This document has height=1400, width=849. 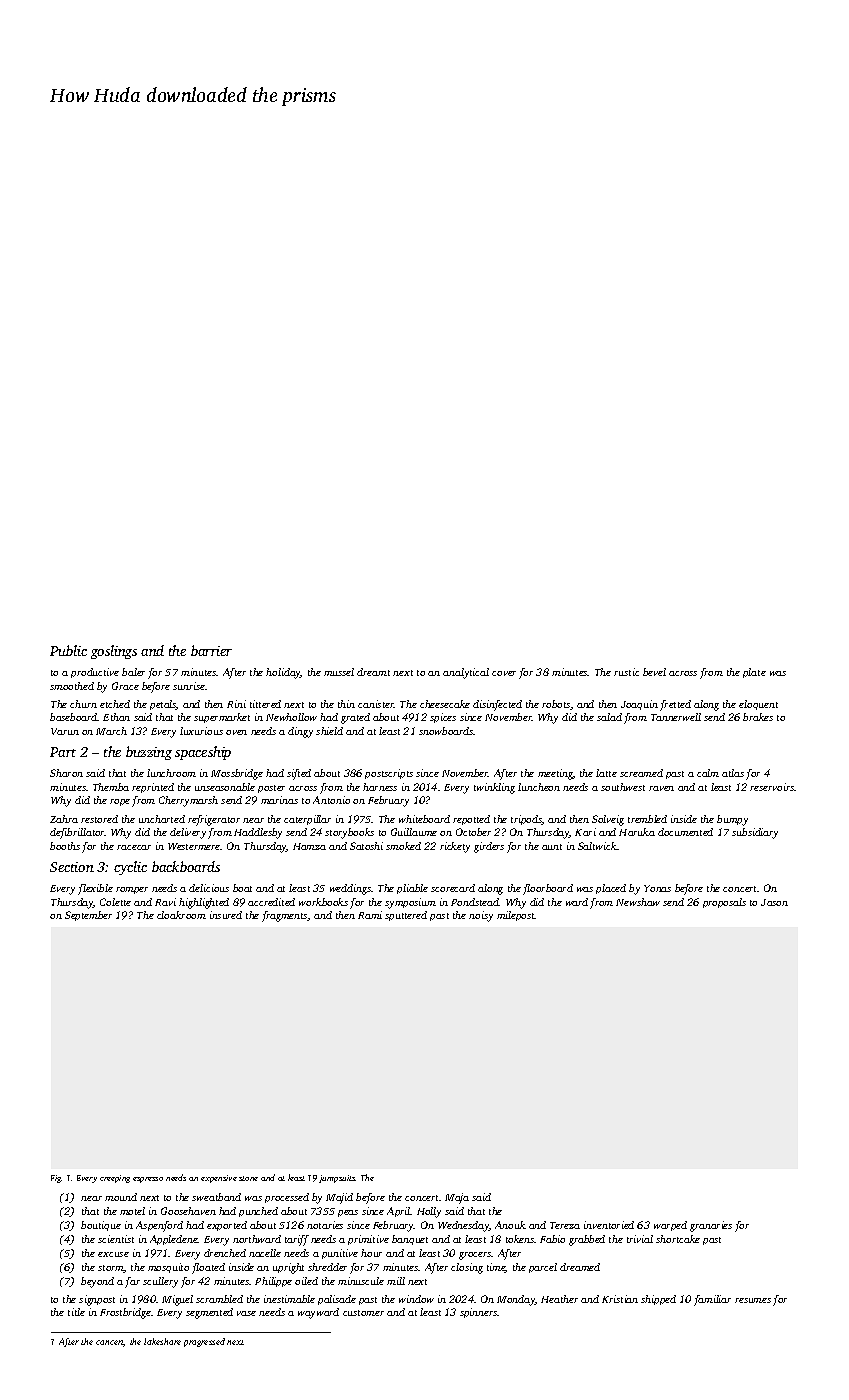 What do you see at coordinates (97, 1282) in the document?
I see `beyond` at bounding box center [97, 1282].
